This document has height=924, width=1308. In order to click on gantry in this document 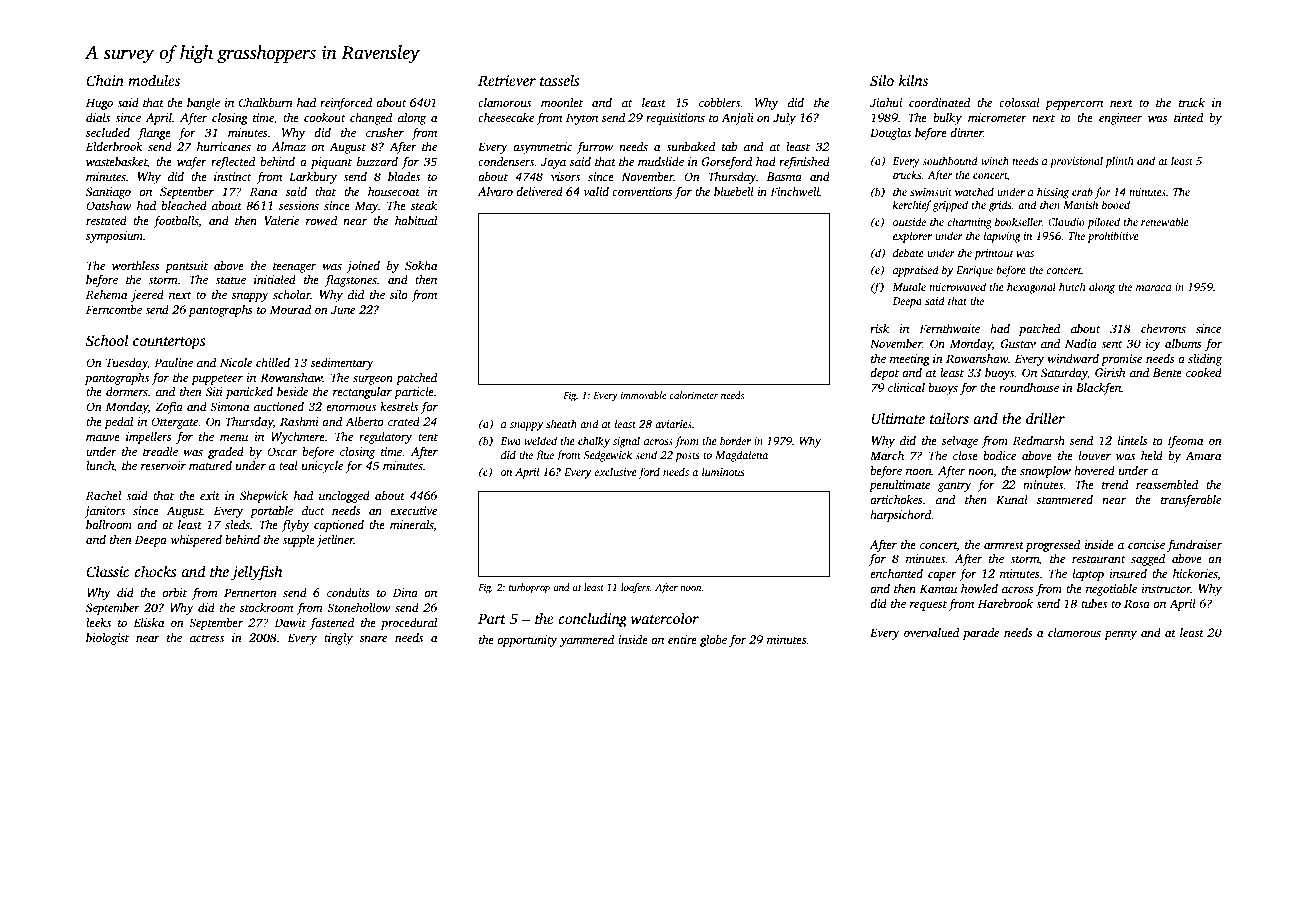, I will do `click(955, 487)`.
